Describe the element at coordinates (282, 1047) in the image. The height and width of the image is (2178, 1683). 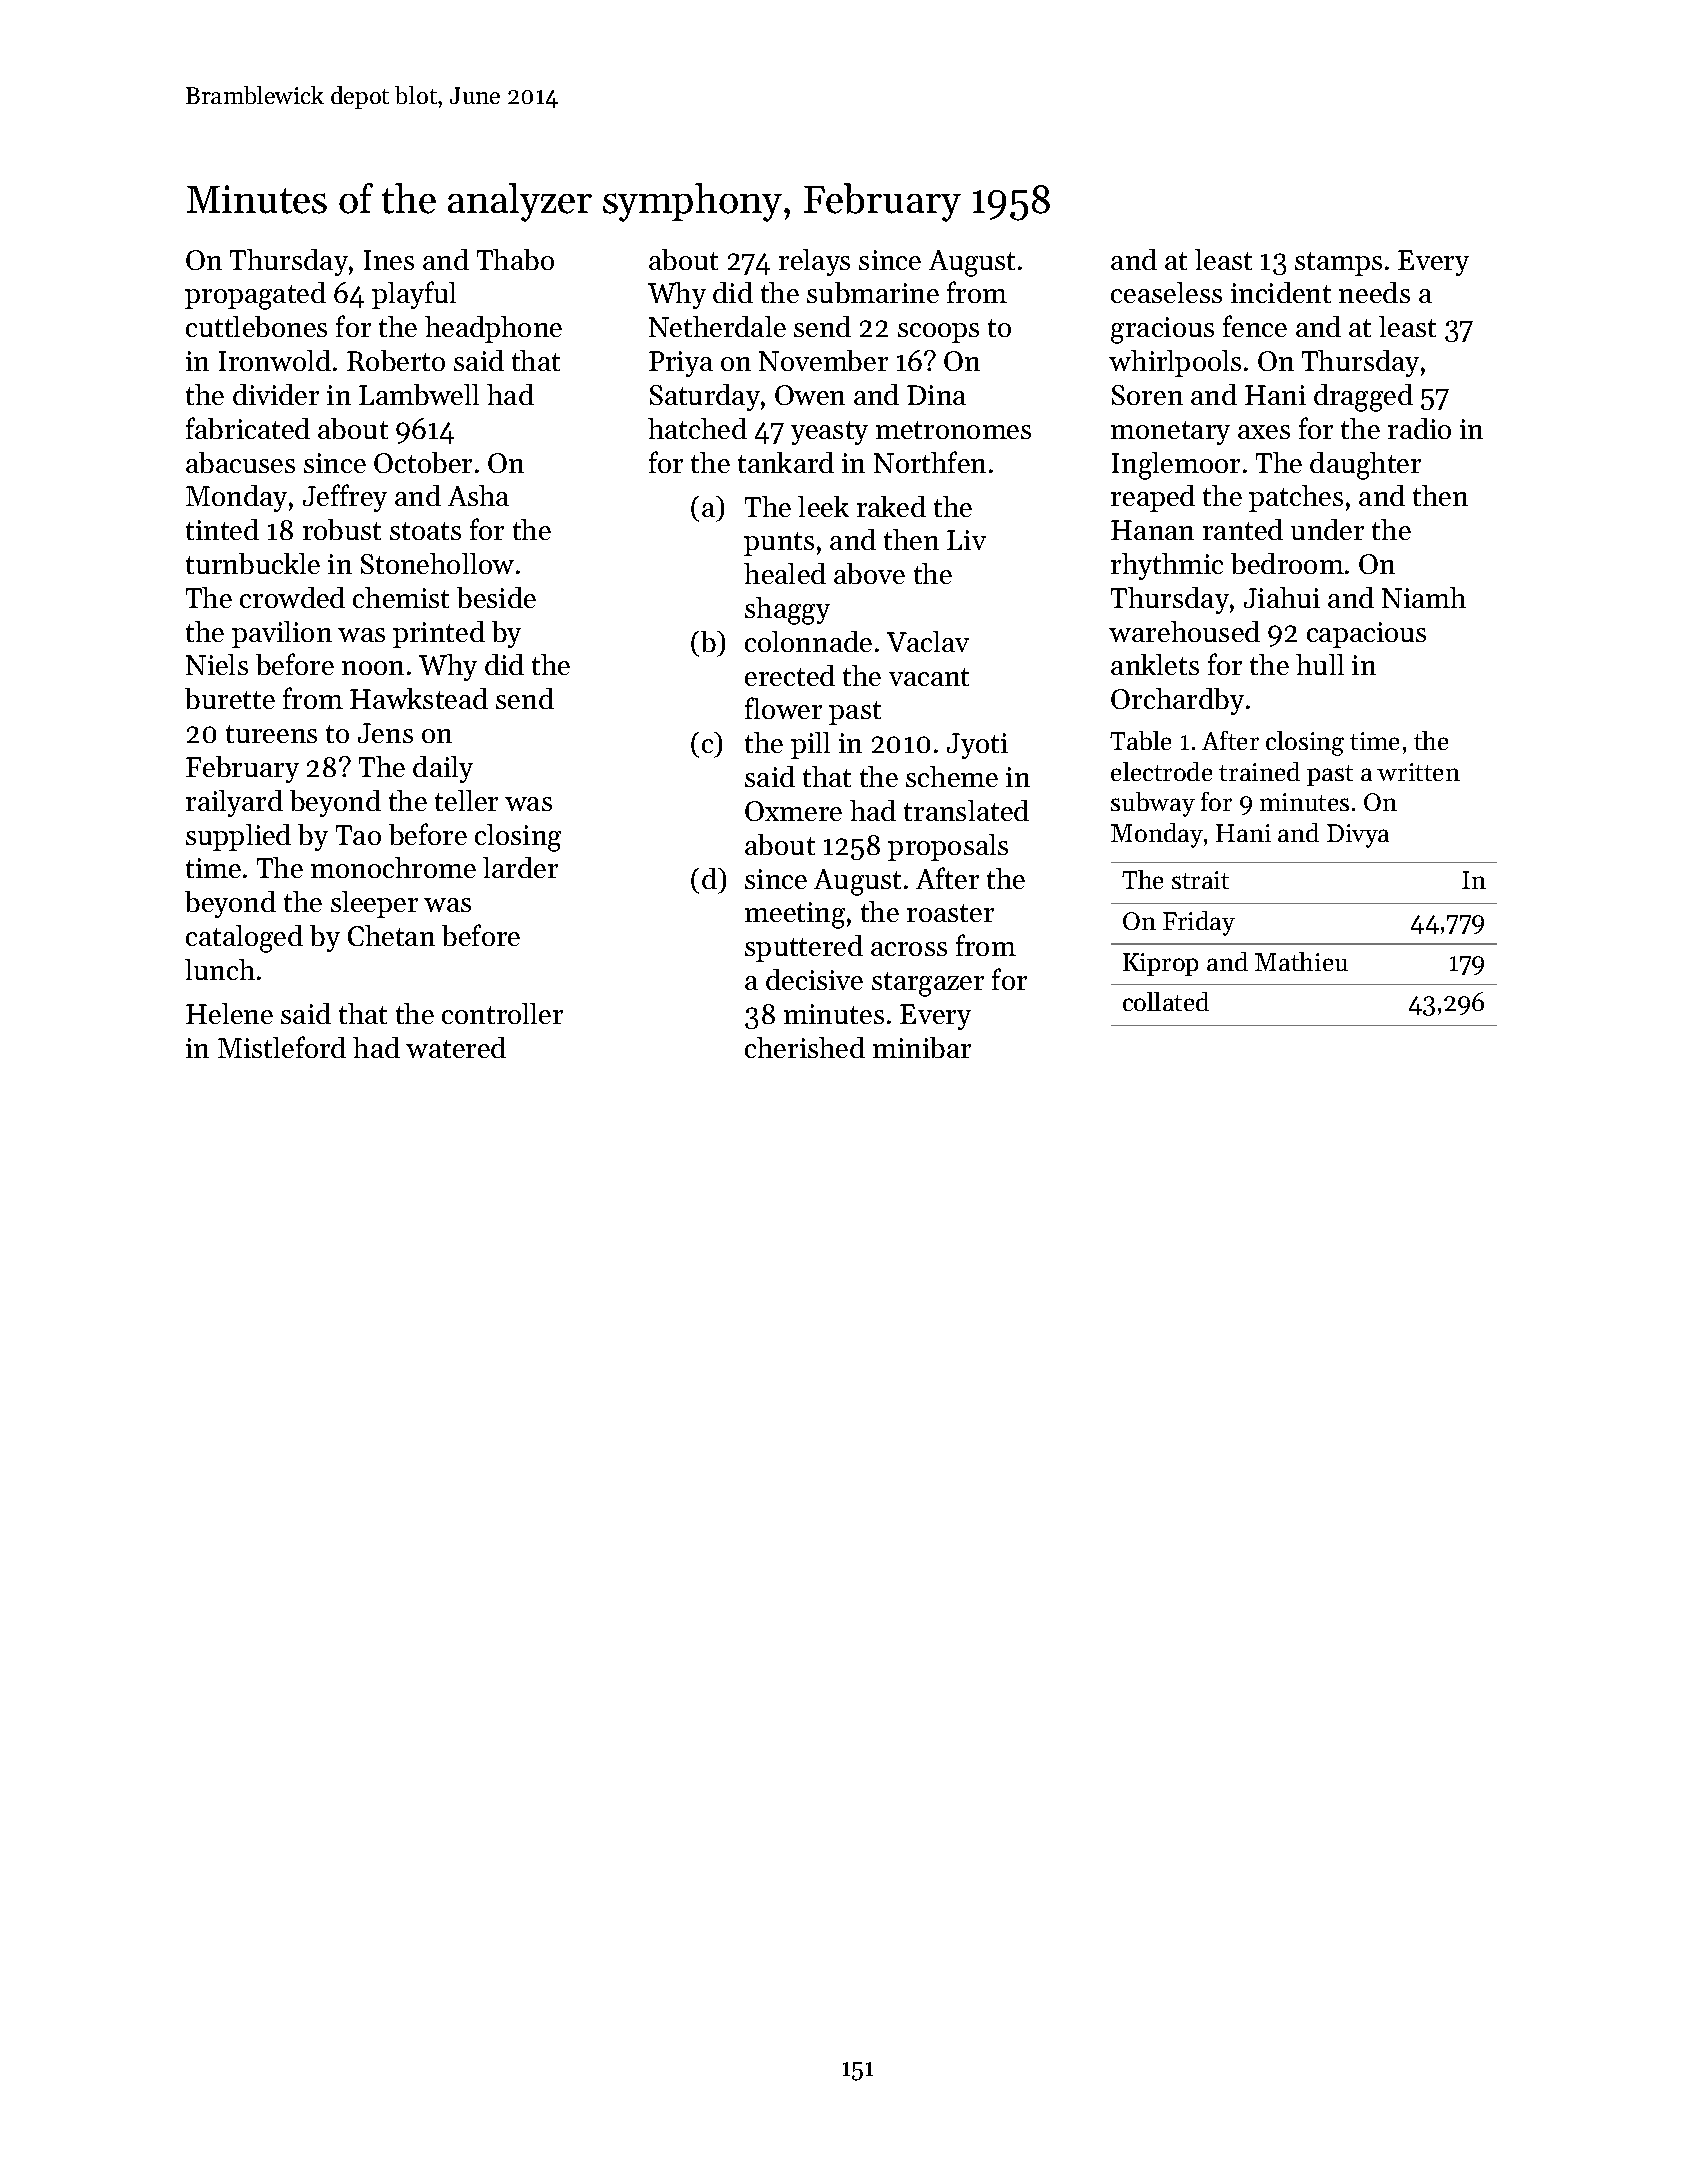
I see `Mistleford` at that location.
